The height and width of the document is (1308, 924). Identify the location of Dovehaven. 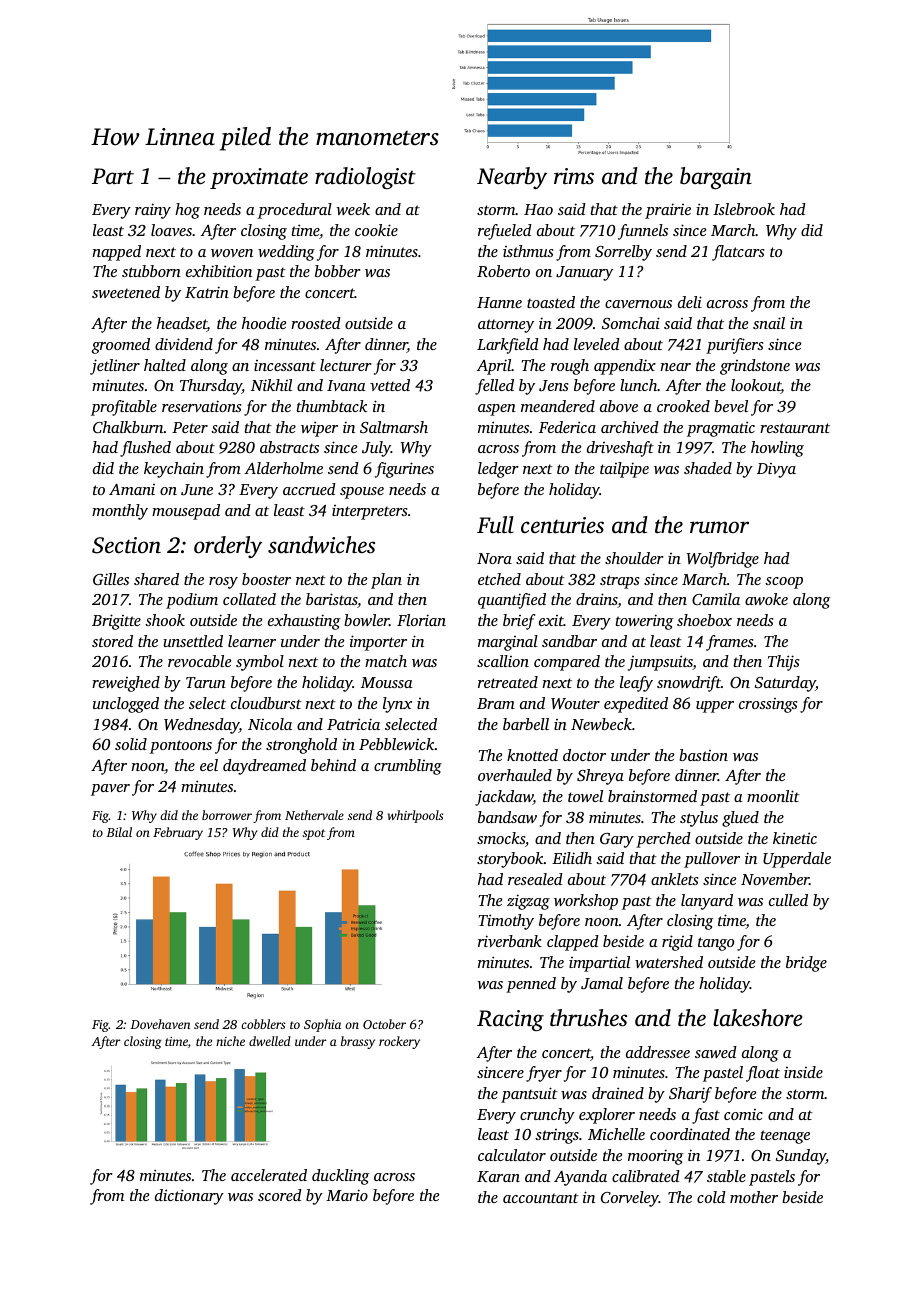
(160, 1024).
